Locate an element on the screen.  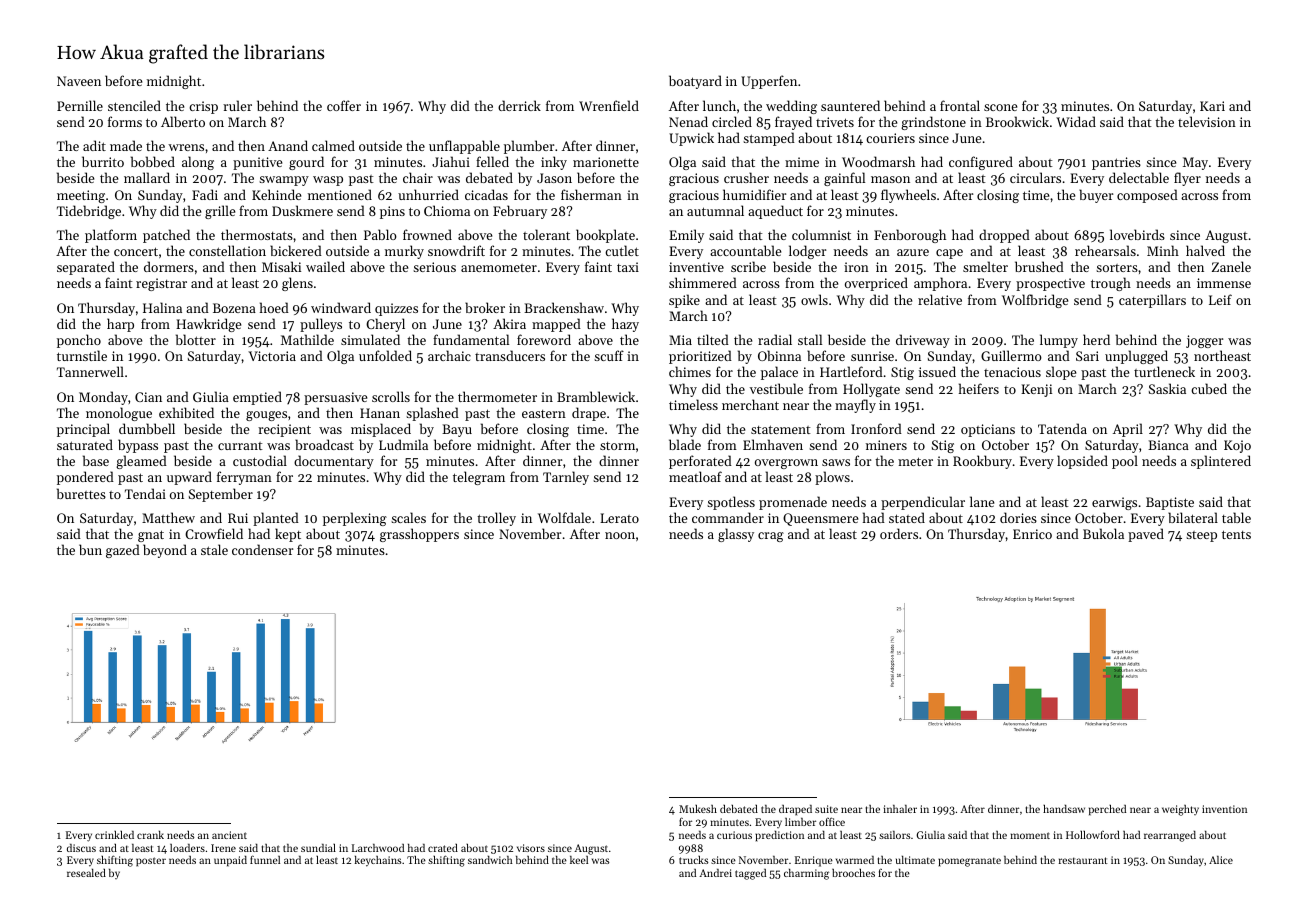
overgrown is located at coordinates (786, 464).
